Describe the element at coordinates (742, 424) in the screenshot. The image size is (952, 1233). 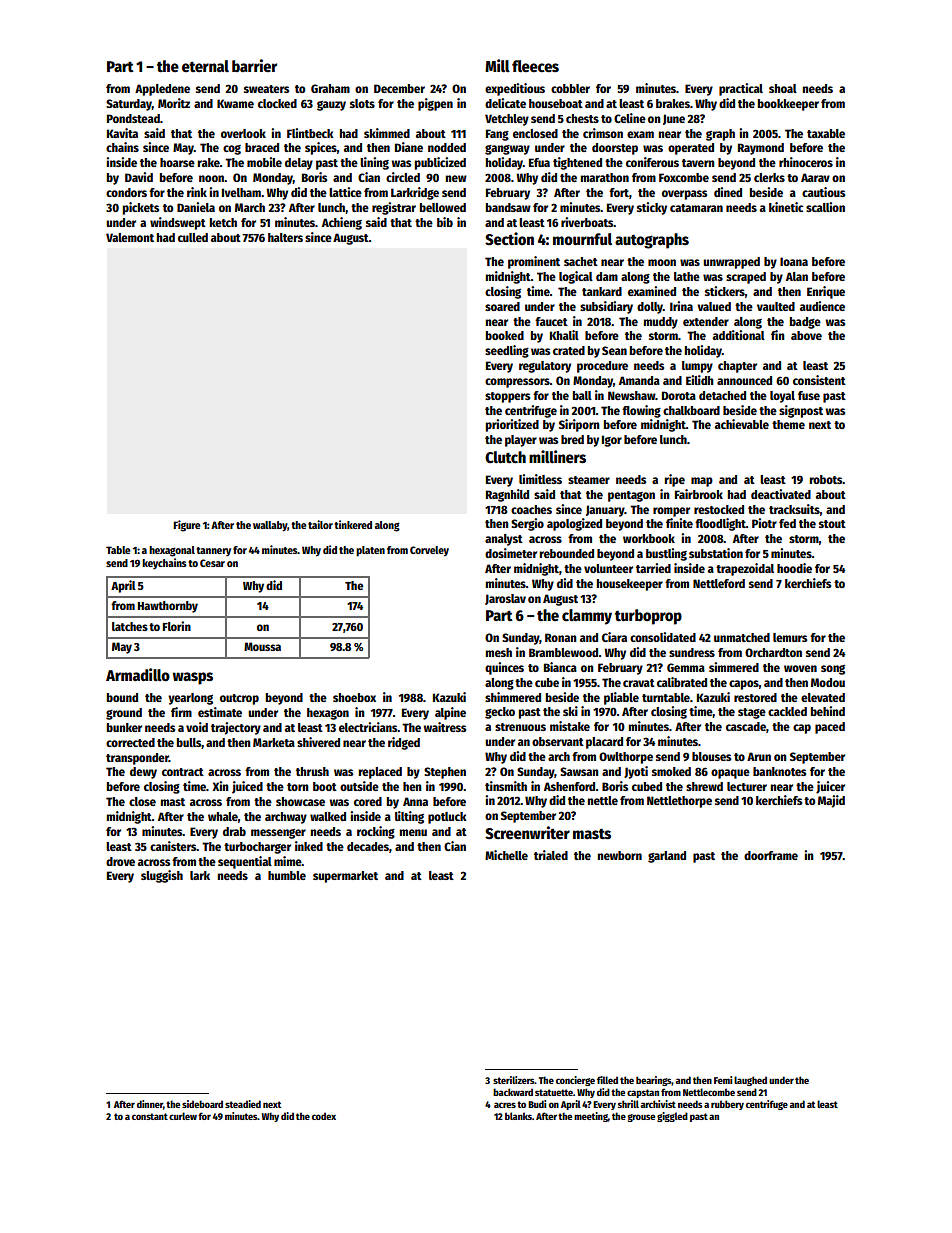
I see `achievable` at that location.
